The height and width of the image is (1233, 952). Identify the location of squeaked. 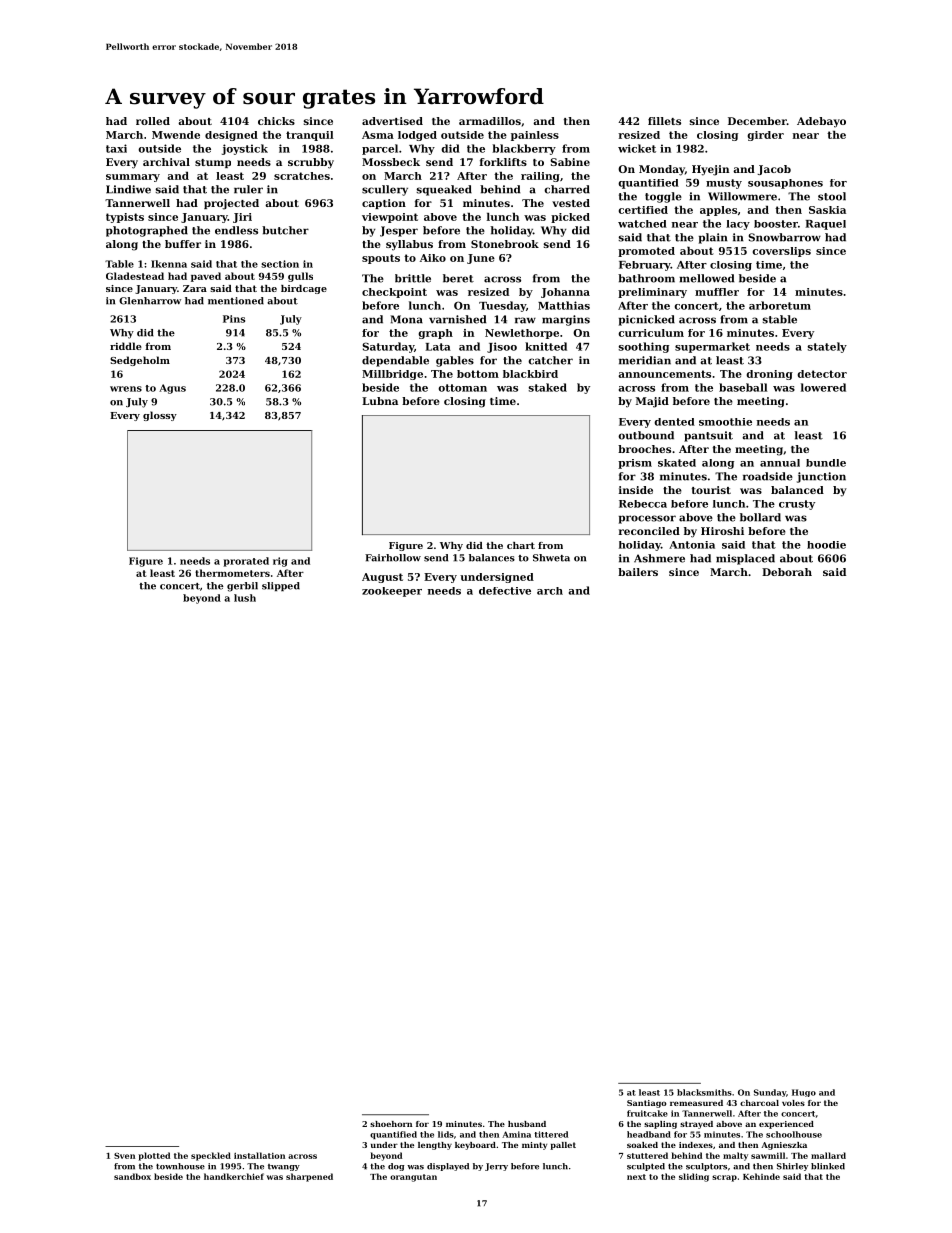
(444, 190).
